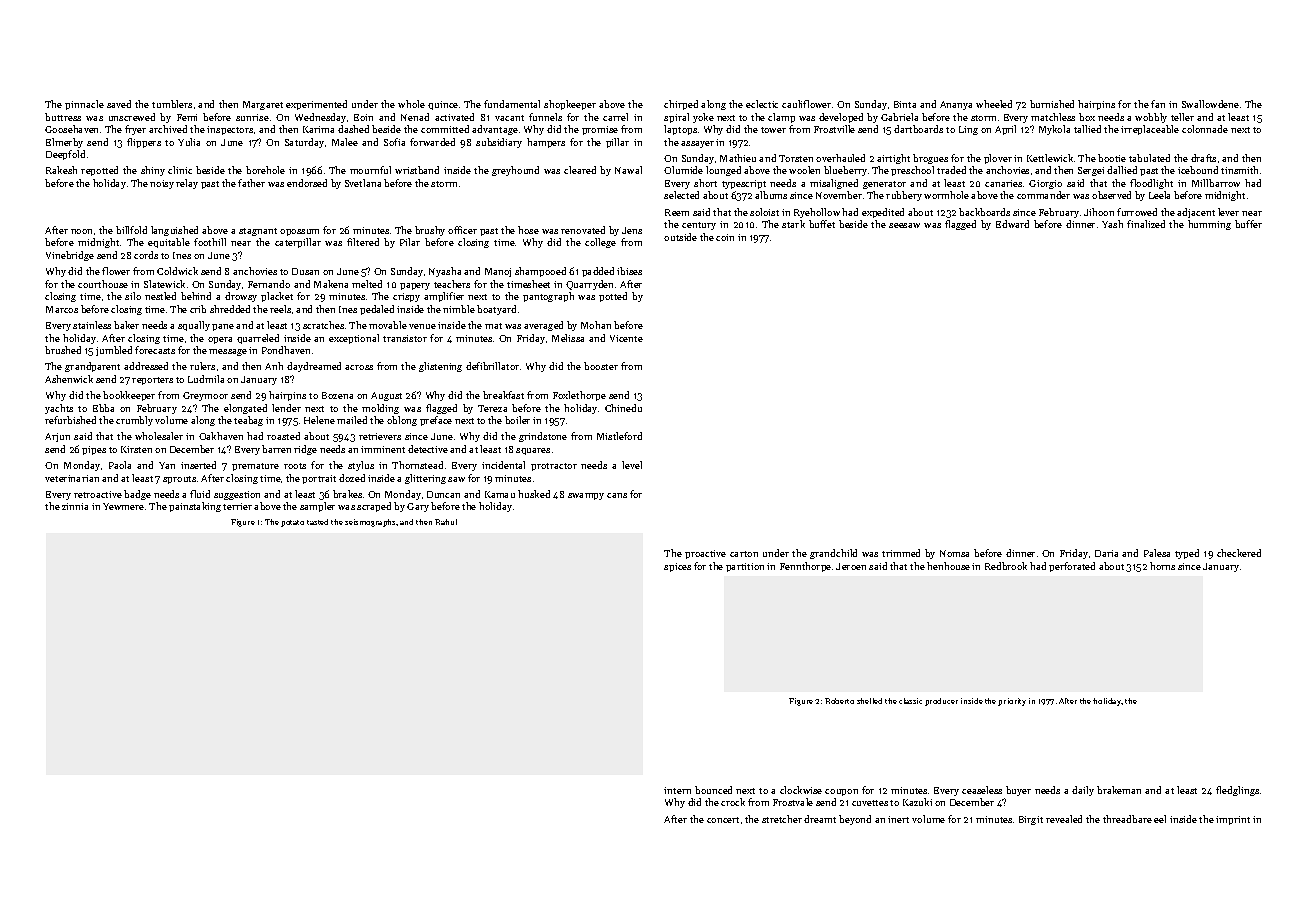  Describe the element at coordinates (723, 820) in the screenshot. I see `concert` at that location.
